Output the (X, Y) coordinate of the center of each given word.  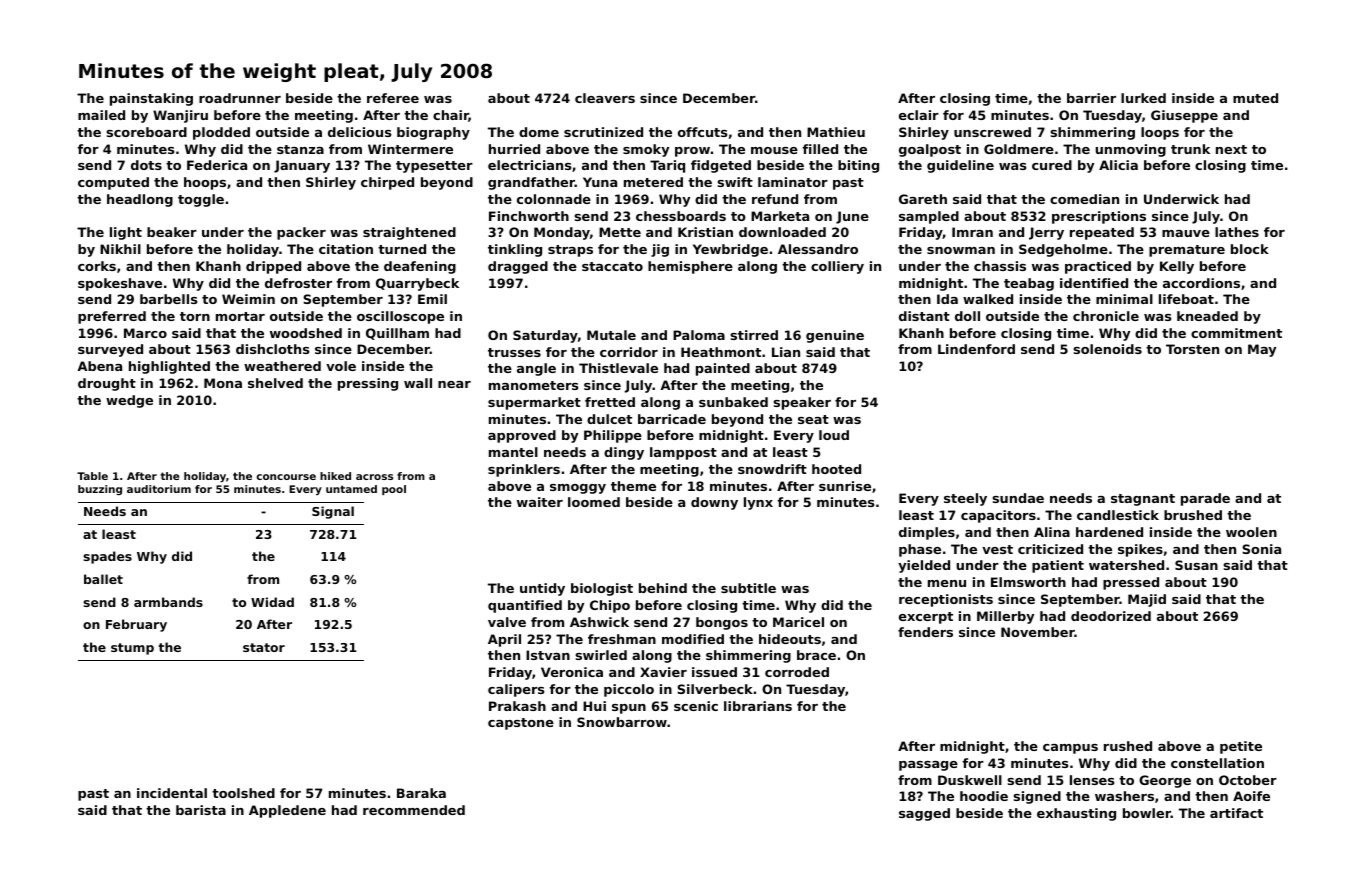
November (1038, 632)
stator (264, 647)
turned (402, 249)
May (1262, 350)
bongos (722, 623)
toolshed (243, 793)
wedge (129, 401)
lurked (1143, 98)
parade (1205, 499)
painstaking (151, 99)
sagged (924, 814)
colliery (837, 267)
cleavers (605, 98)
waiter (540, 502)
